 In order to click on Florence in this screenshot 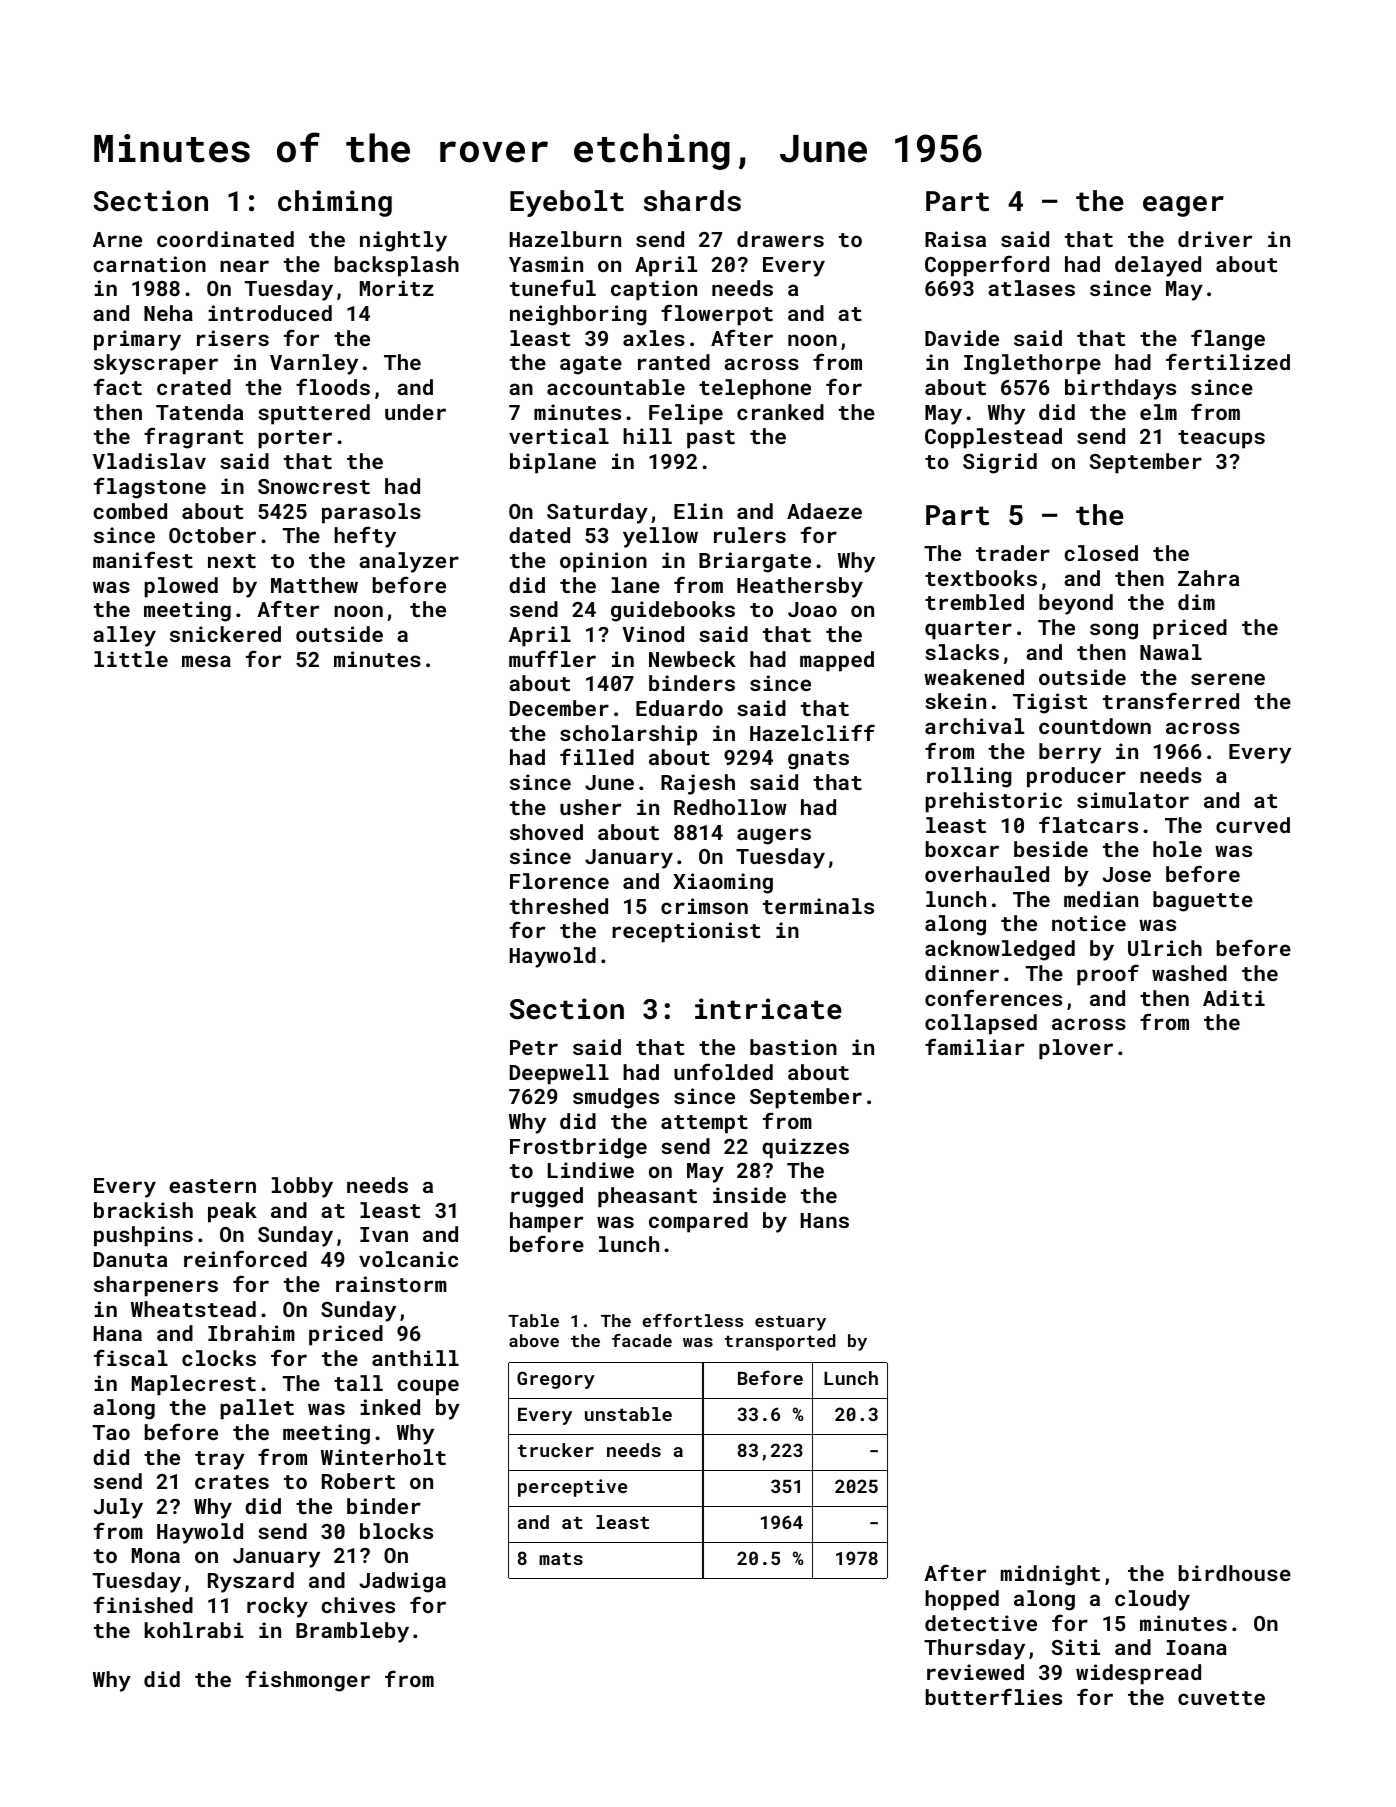, I will do `click(559, 881)`.
